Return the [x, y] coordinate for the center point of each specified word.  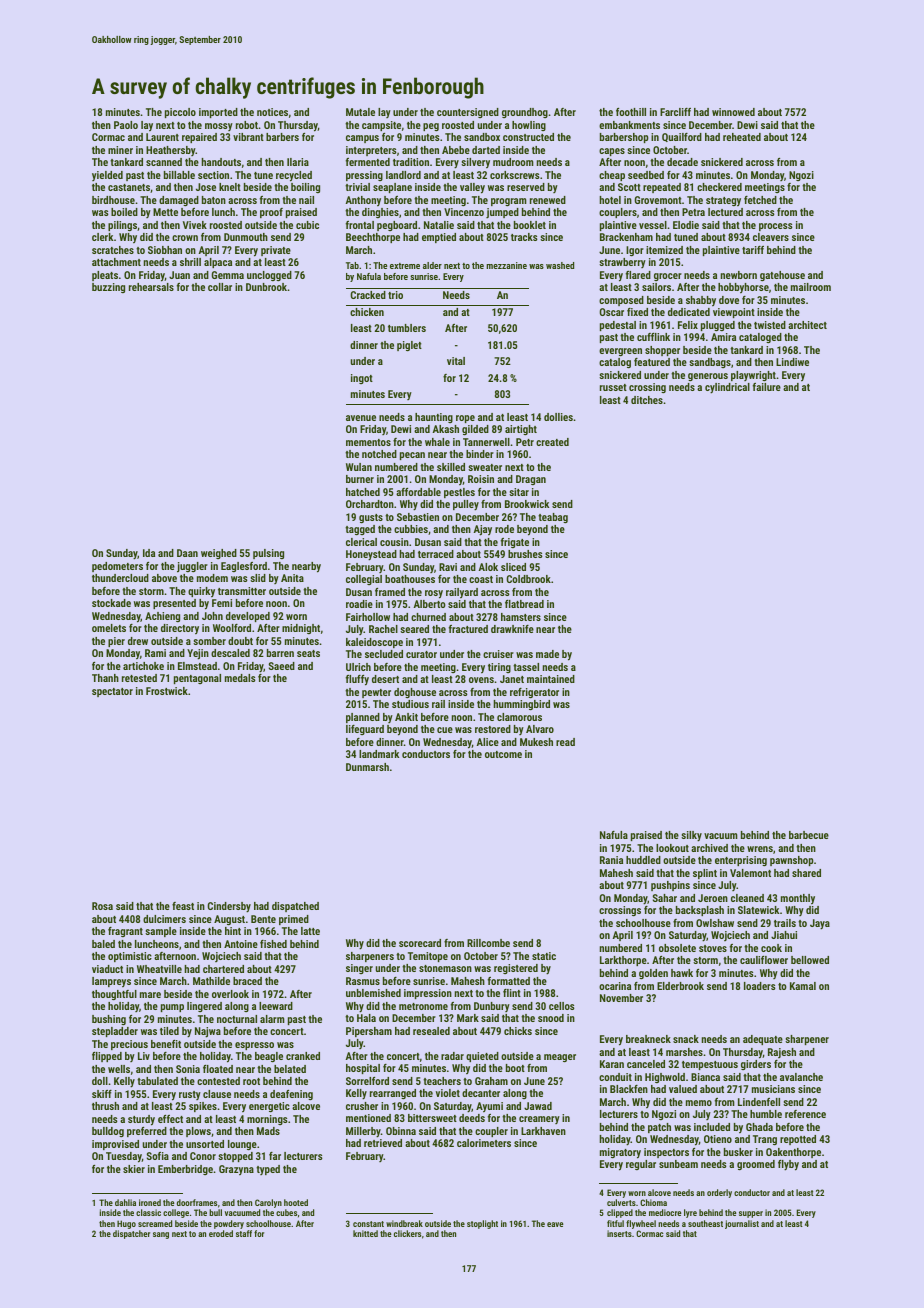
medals [240, 678]
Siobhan [165, 250]
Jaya [820, 924]
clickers [407, 1233]
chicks [518, 1031]
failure [767, 387]
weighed [219, 554]
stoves [713, 948]
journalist [742, 1224]
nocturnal [237, 1019]
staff [244, 1233]
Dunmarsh [367, 767]
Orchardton [370, 504]
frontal [360, 225]
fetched [760, 200]
